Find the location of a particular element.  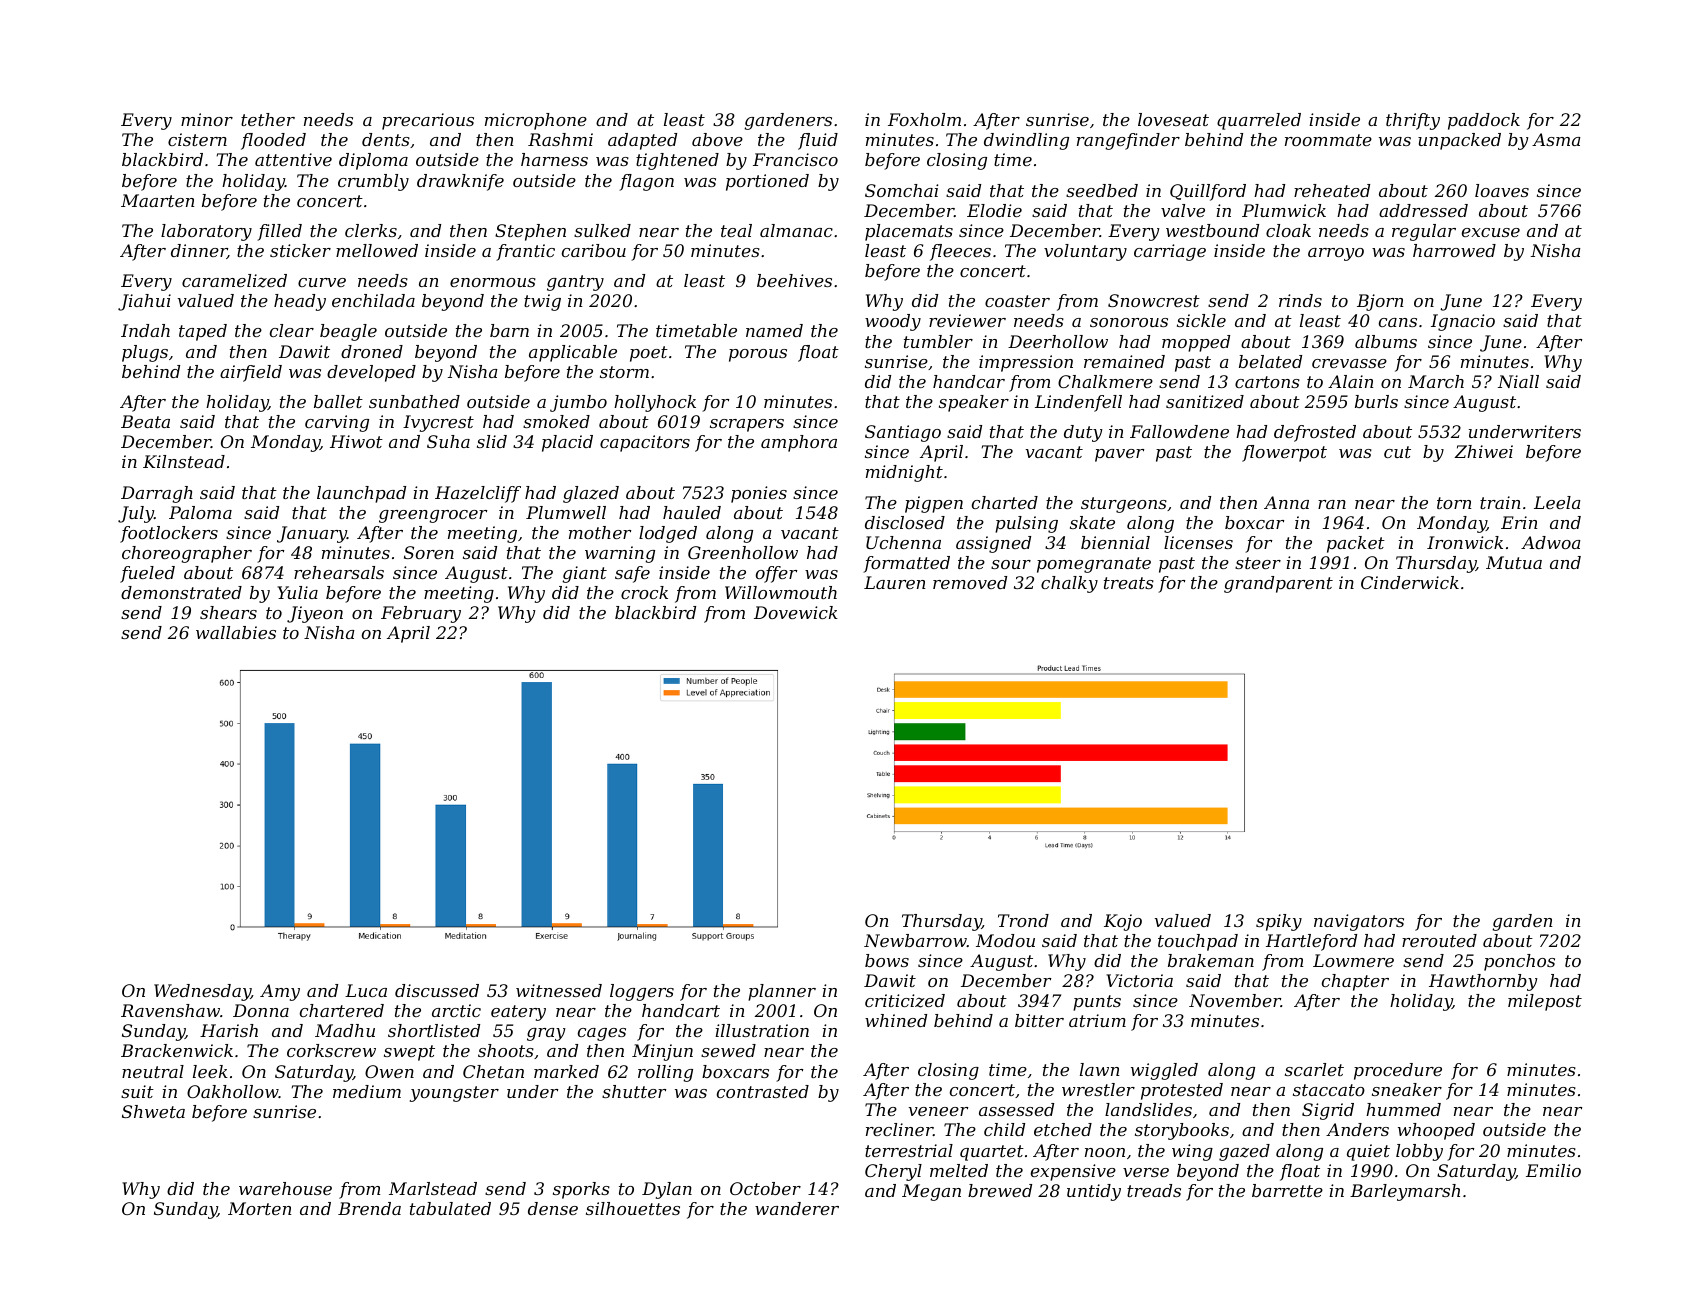

cistern is located at coordinates (197, 139).
